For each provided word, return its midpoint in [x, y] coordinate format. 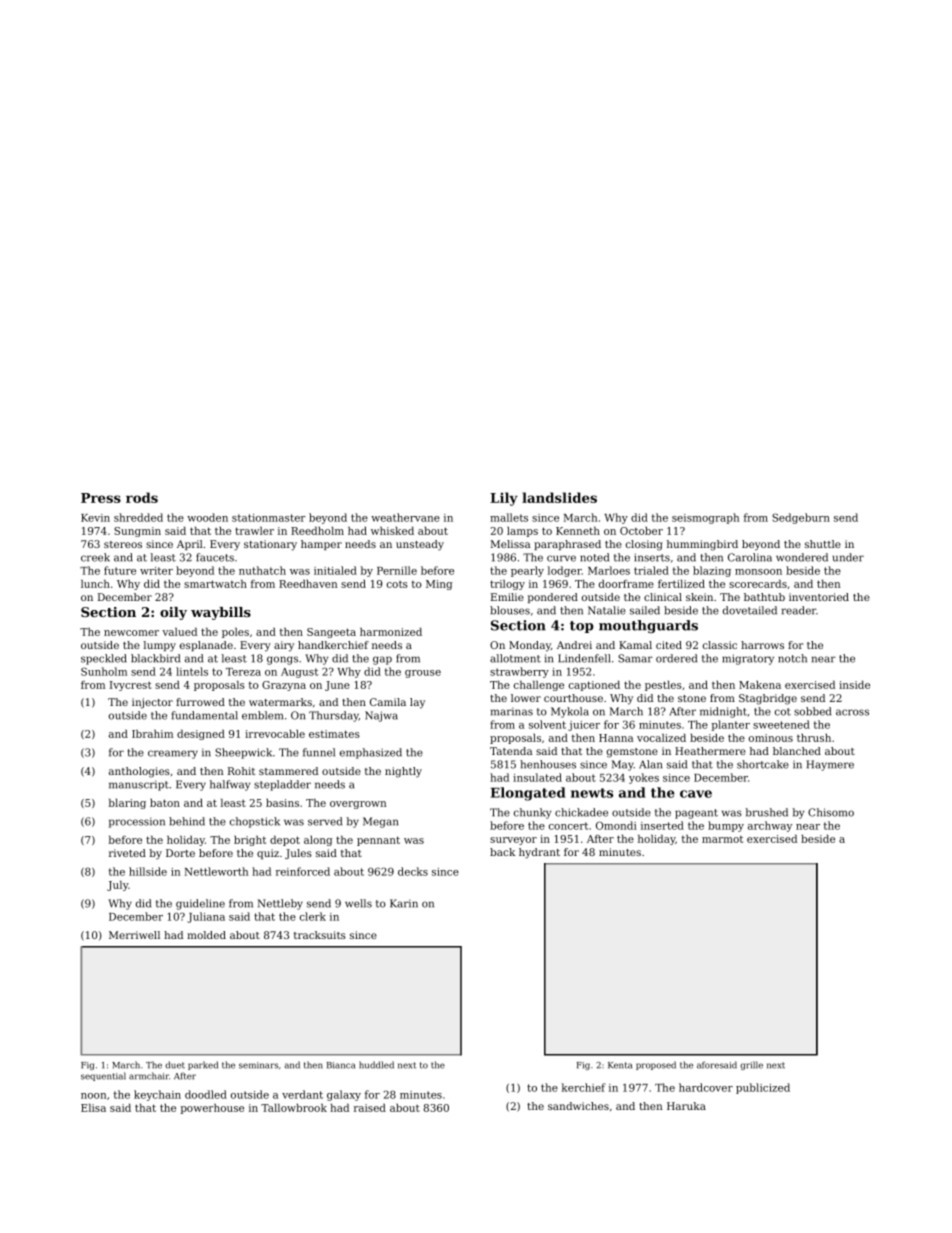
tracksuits [320, 935]
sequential [103, 1076]
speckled [104, 659]
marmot [722, 839]
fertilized [681, 584]
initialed [335, 570]
